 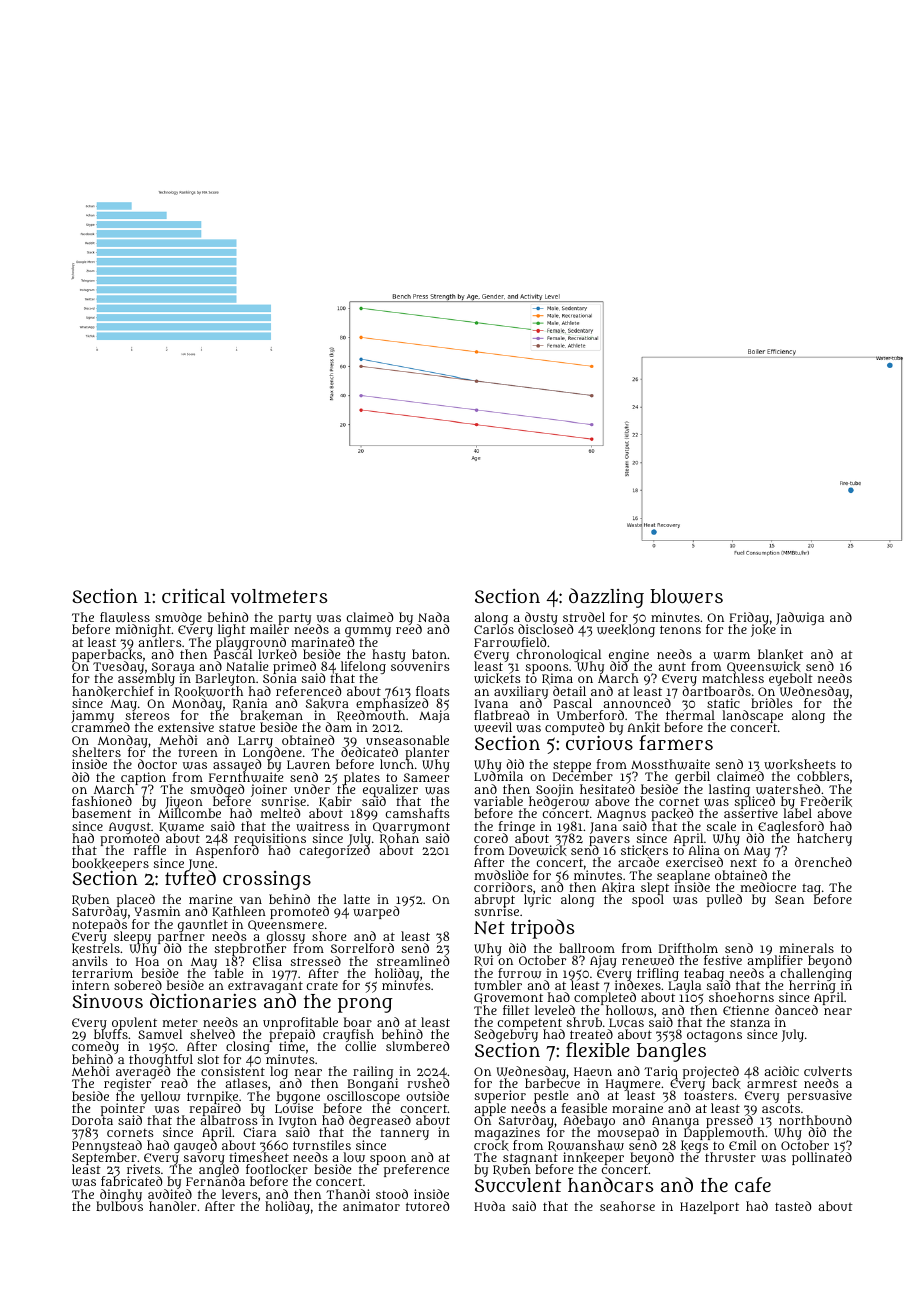 I want to click on furrow, so click(x=519, y=973).
